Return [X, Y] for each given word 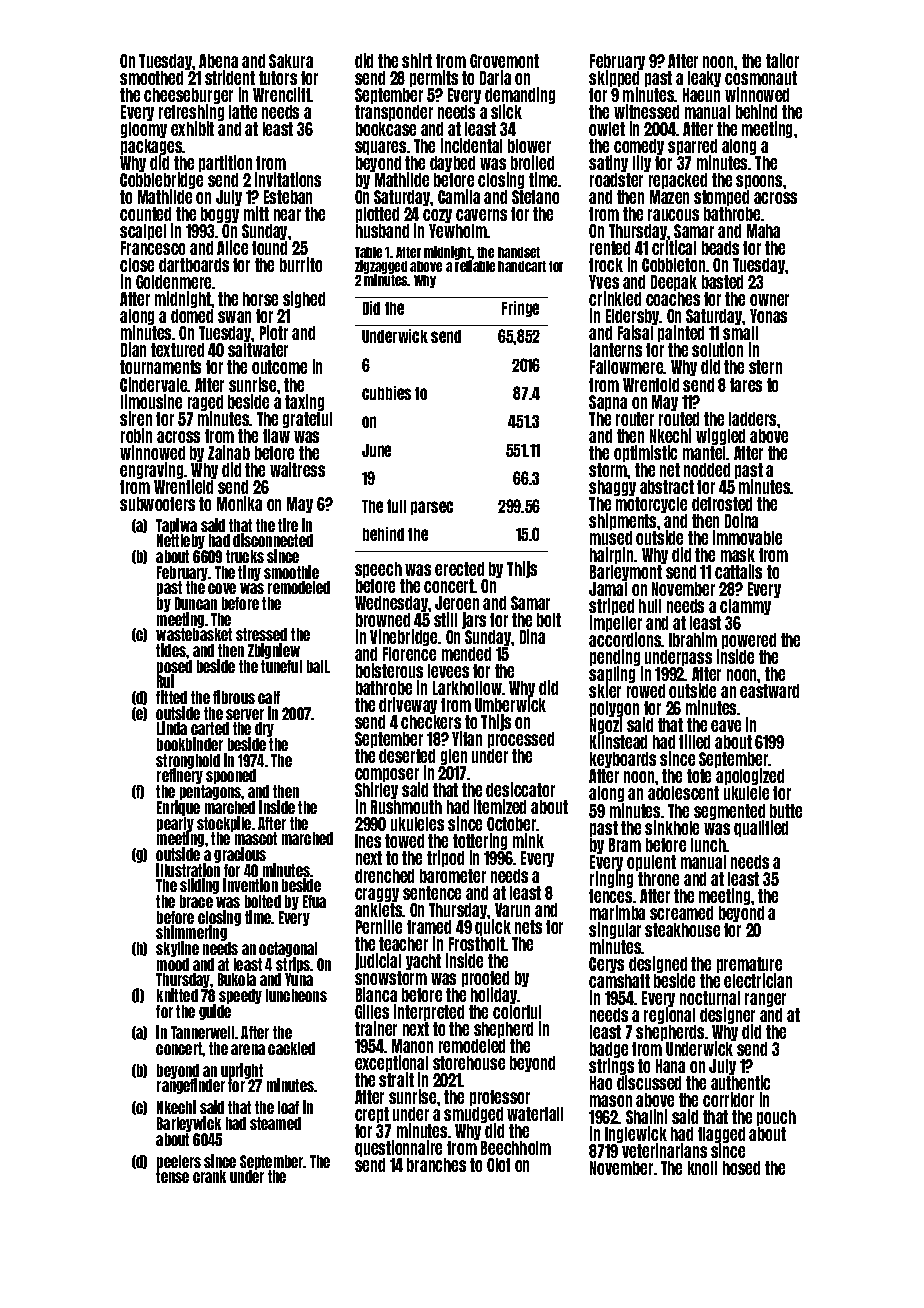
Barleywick [189, 1124]
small [740, 333]
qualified [761, 828]
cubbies [386, 393]
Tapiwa [176, 526]
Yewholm [458, 231]
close [137, 265]
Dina [532, 636]
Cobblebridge [161, 181]
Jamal [608, 589]
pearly [175, 824]
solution [717, 349]
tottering [480, 842]
